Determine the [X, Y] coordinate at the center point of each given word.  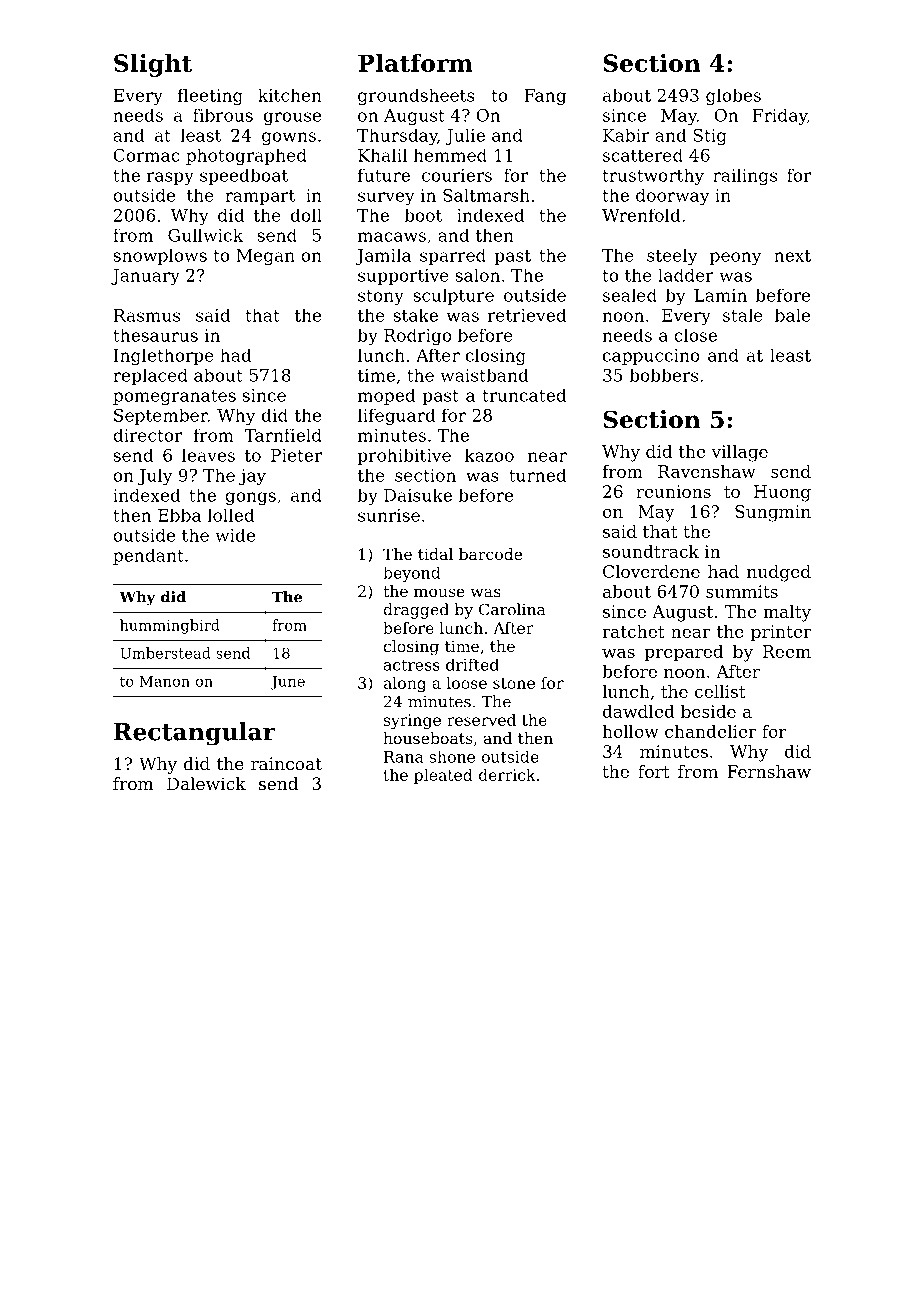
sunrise [389, 515]
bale [792, 315]
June [288, 683]
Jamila [383, 257]
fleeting [210, 97]
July [155, 477]
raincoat [286, 763]
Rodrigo [418, 337]
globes [733, 97]
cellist [720, 691]
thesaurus [155, 335]
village [739, 453]
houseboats [427, 738]
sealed [630, 295]
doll [306, 215]
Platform [415, 63]
